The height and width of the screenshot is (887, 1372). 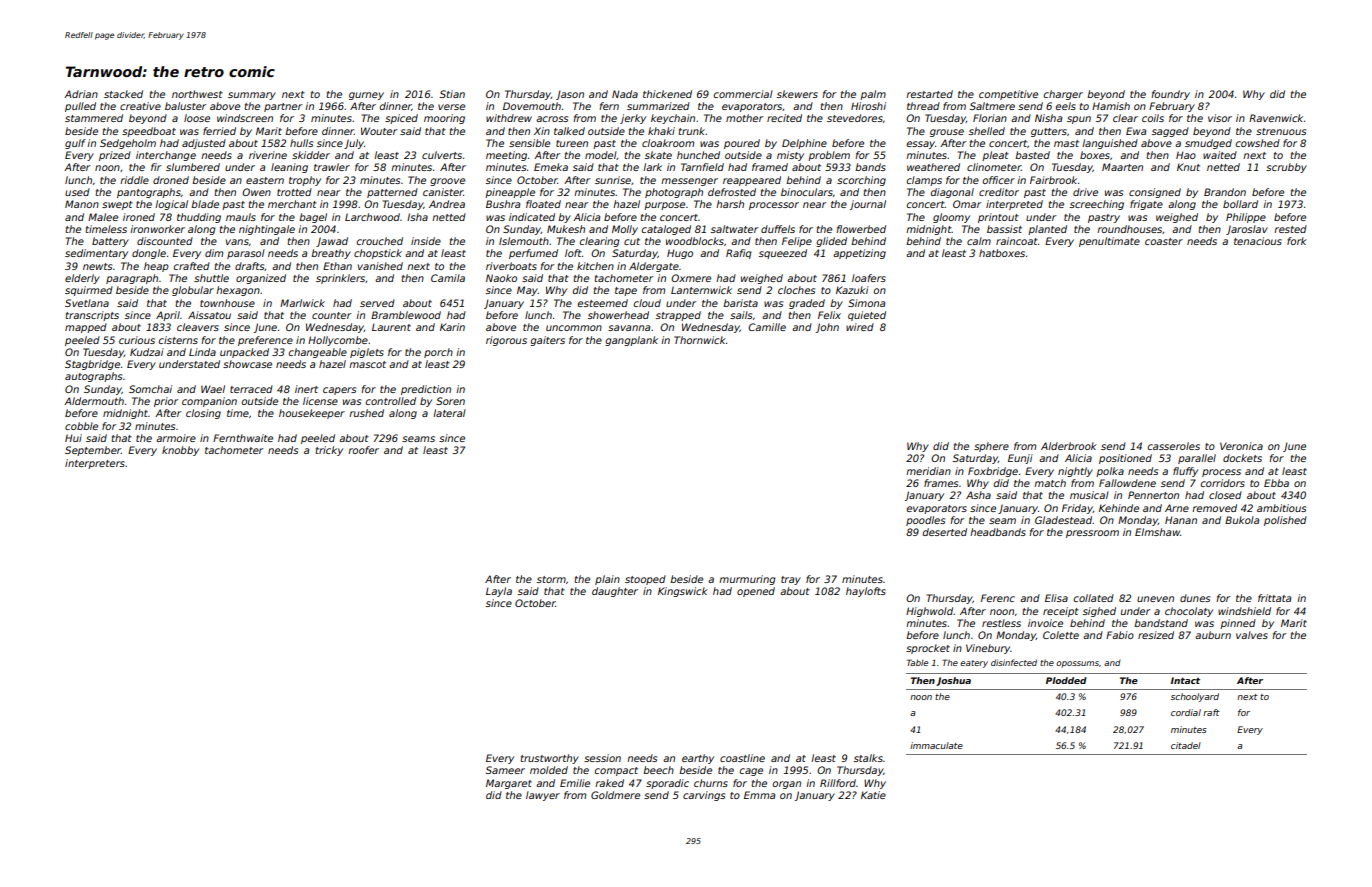 What do you see at coordinates (928, 471) in the screenshot?
I see `meridian` at bounding box center [928, 471].
